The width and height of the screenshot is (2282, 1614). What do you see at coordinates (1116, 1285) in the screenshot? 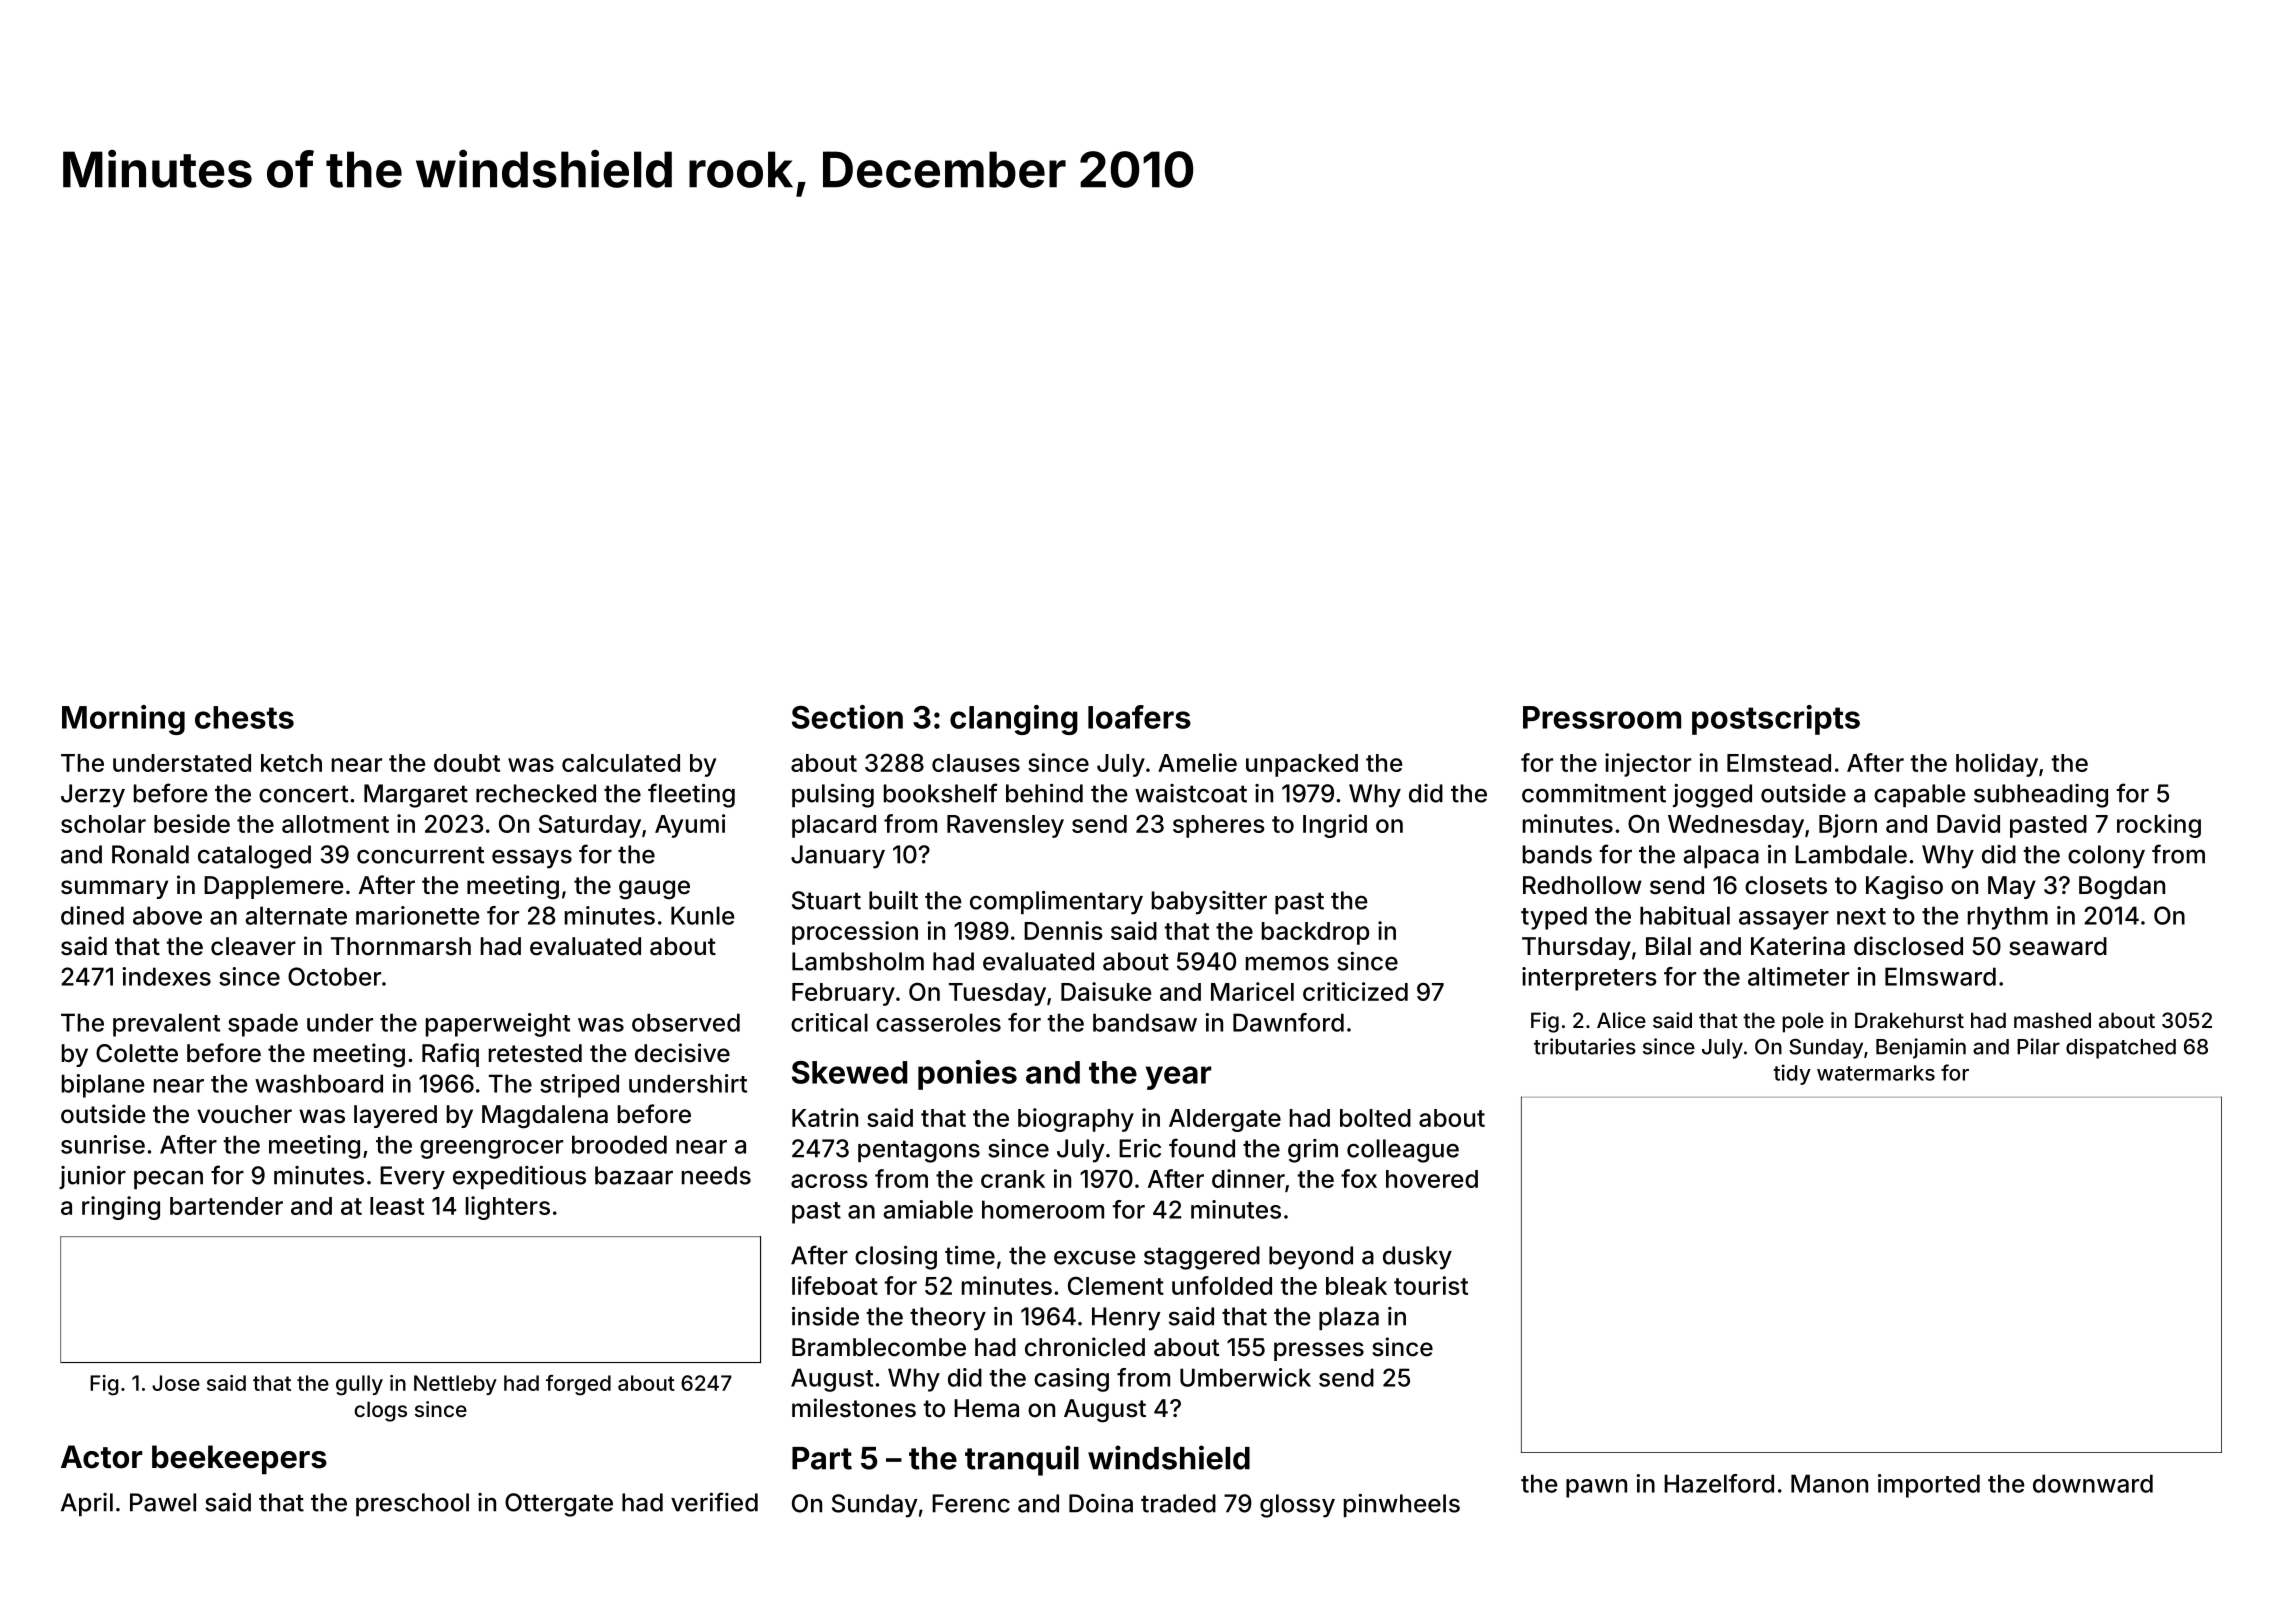
I see `Clement` at bounding box center [1116, 1285].
